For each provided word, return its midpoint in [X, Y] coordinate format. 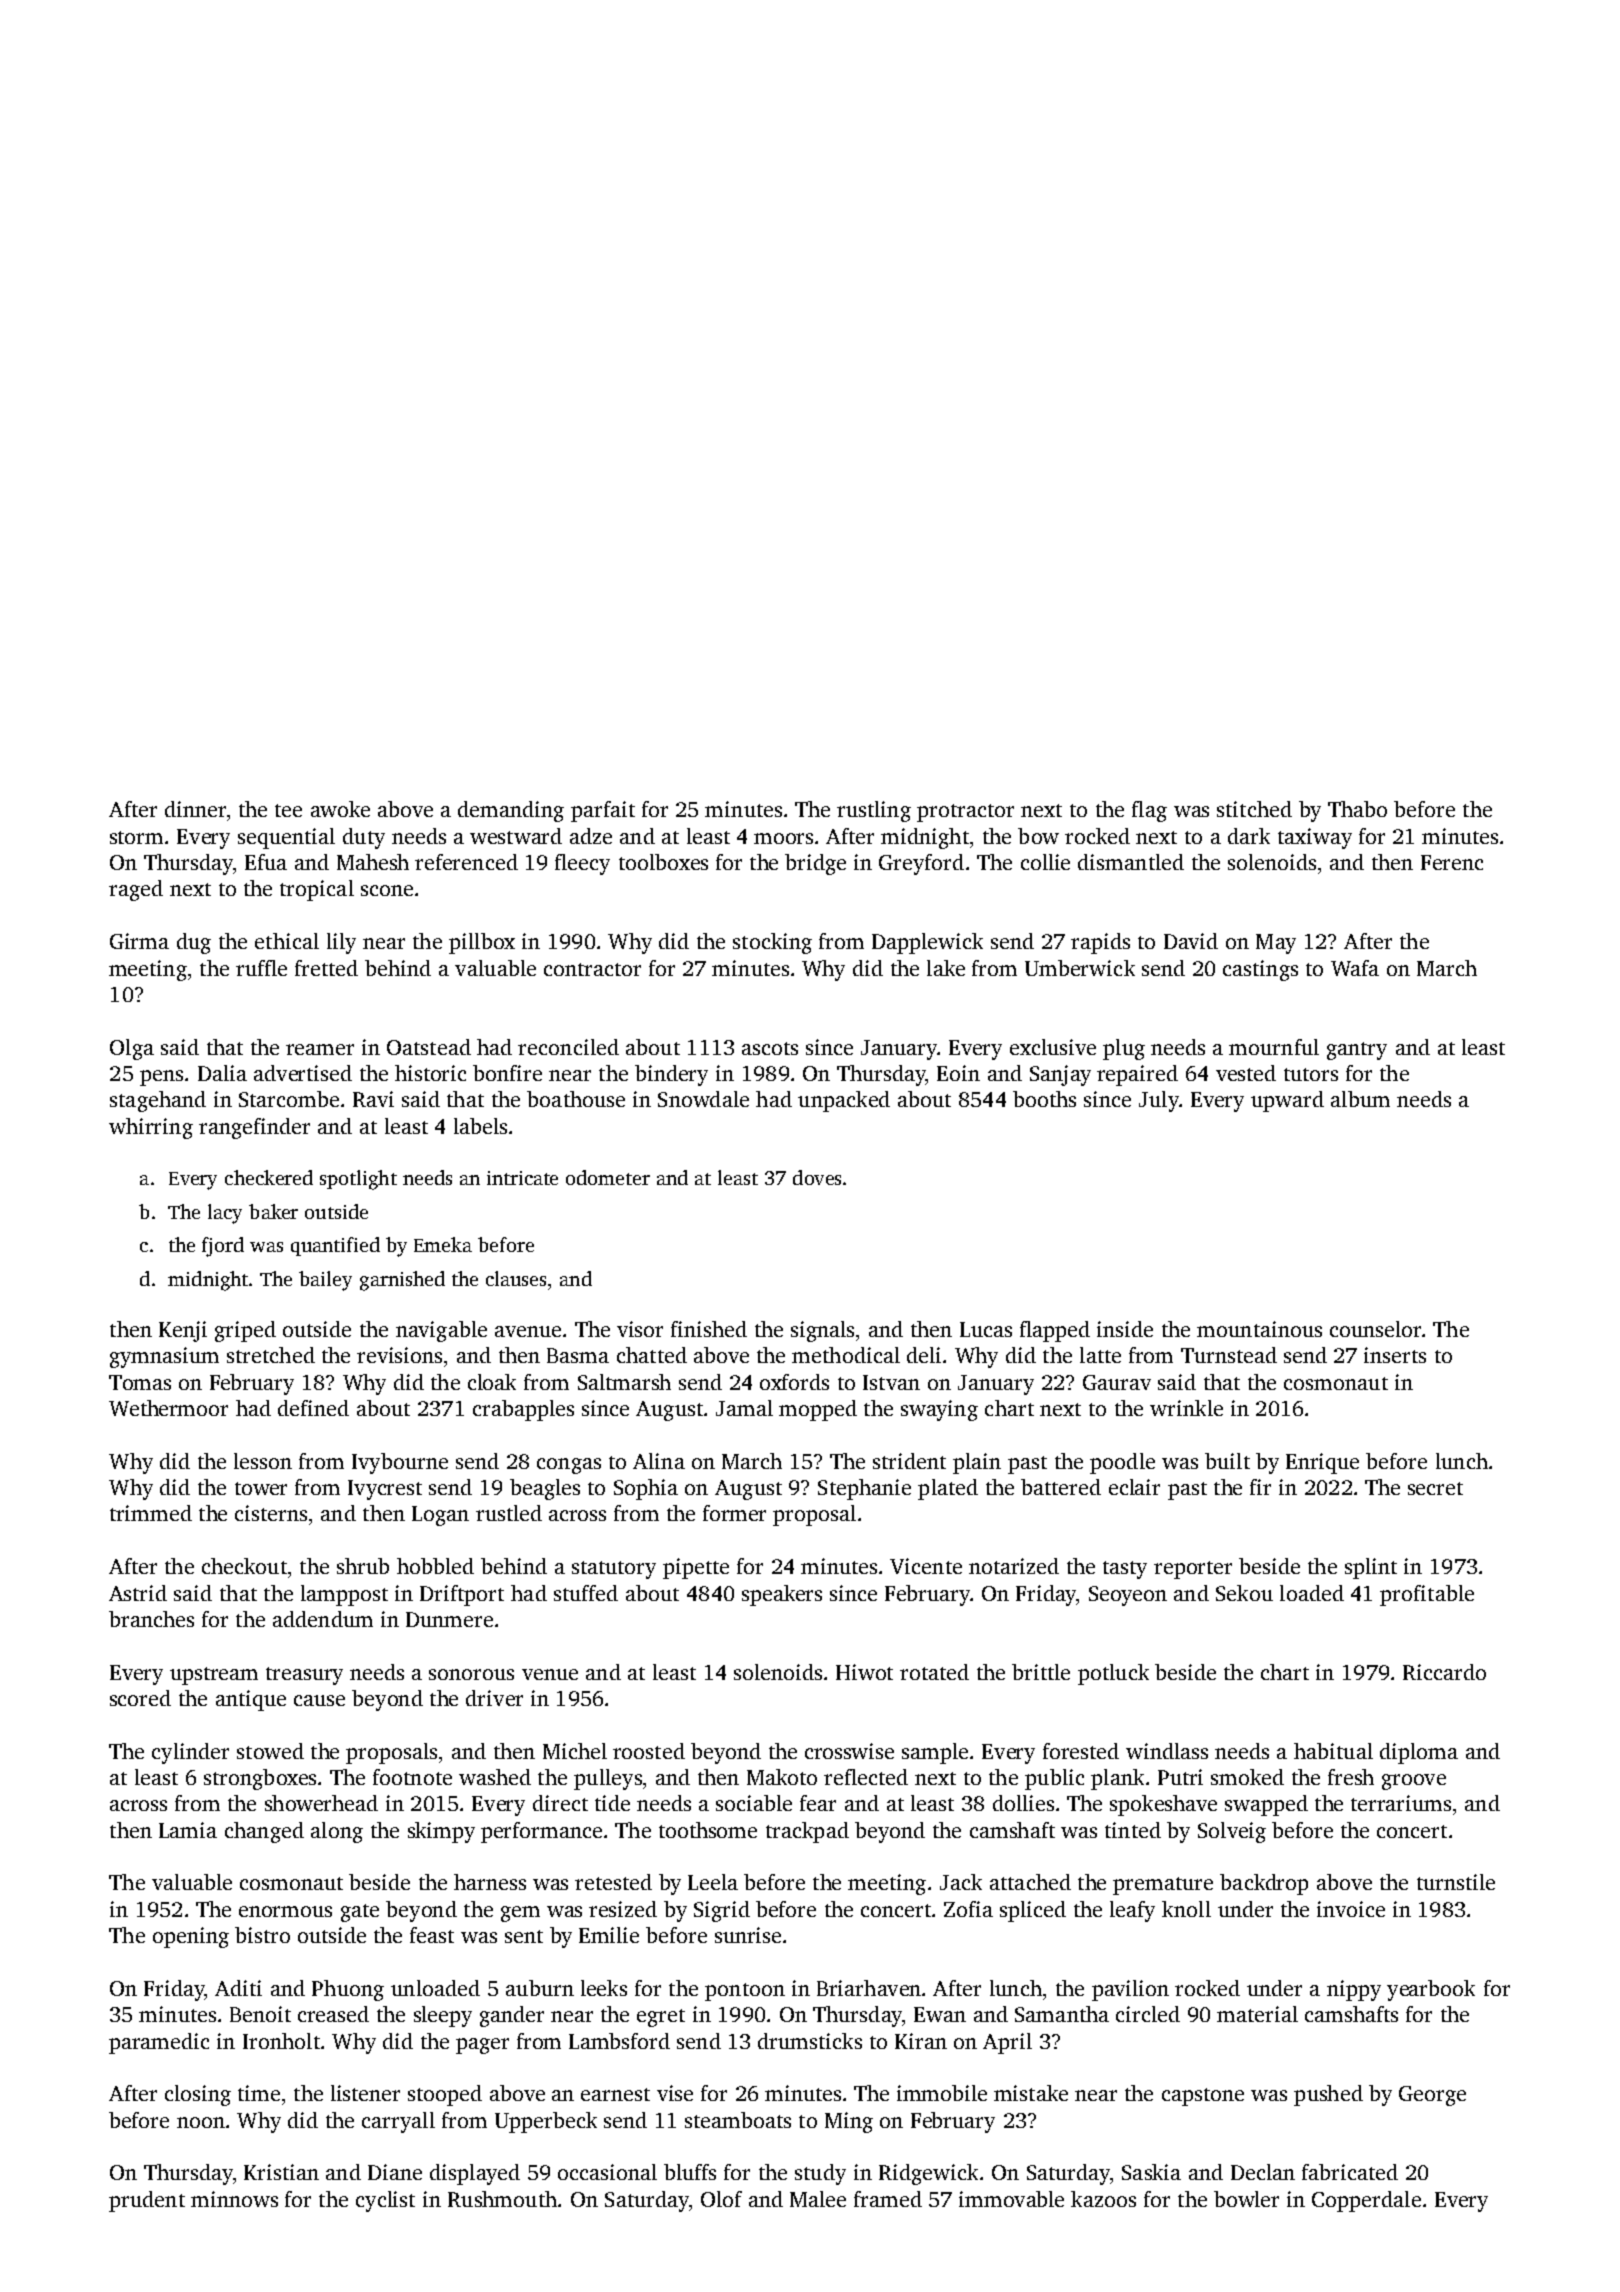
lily [341, 943]
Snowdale [703, 1099]
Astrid [138, 1593]
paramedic [159, 2043]
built [1227, 1461]
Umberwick [1080, 968]
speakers [782, 1595]
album [1360, 1099]
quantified [335, 1246]
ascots [770, 1048]
